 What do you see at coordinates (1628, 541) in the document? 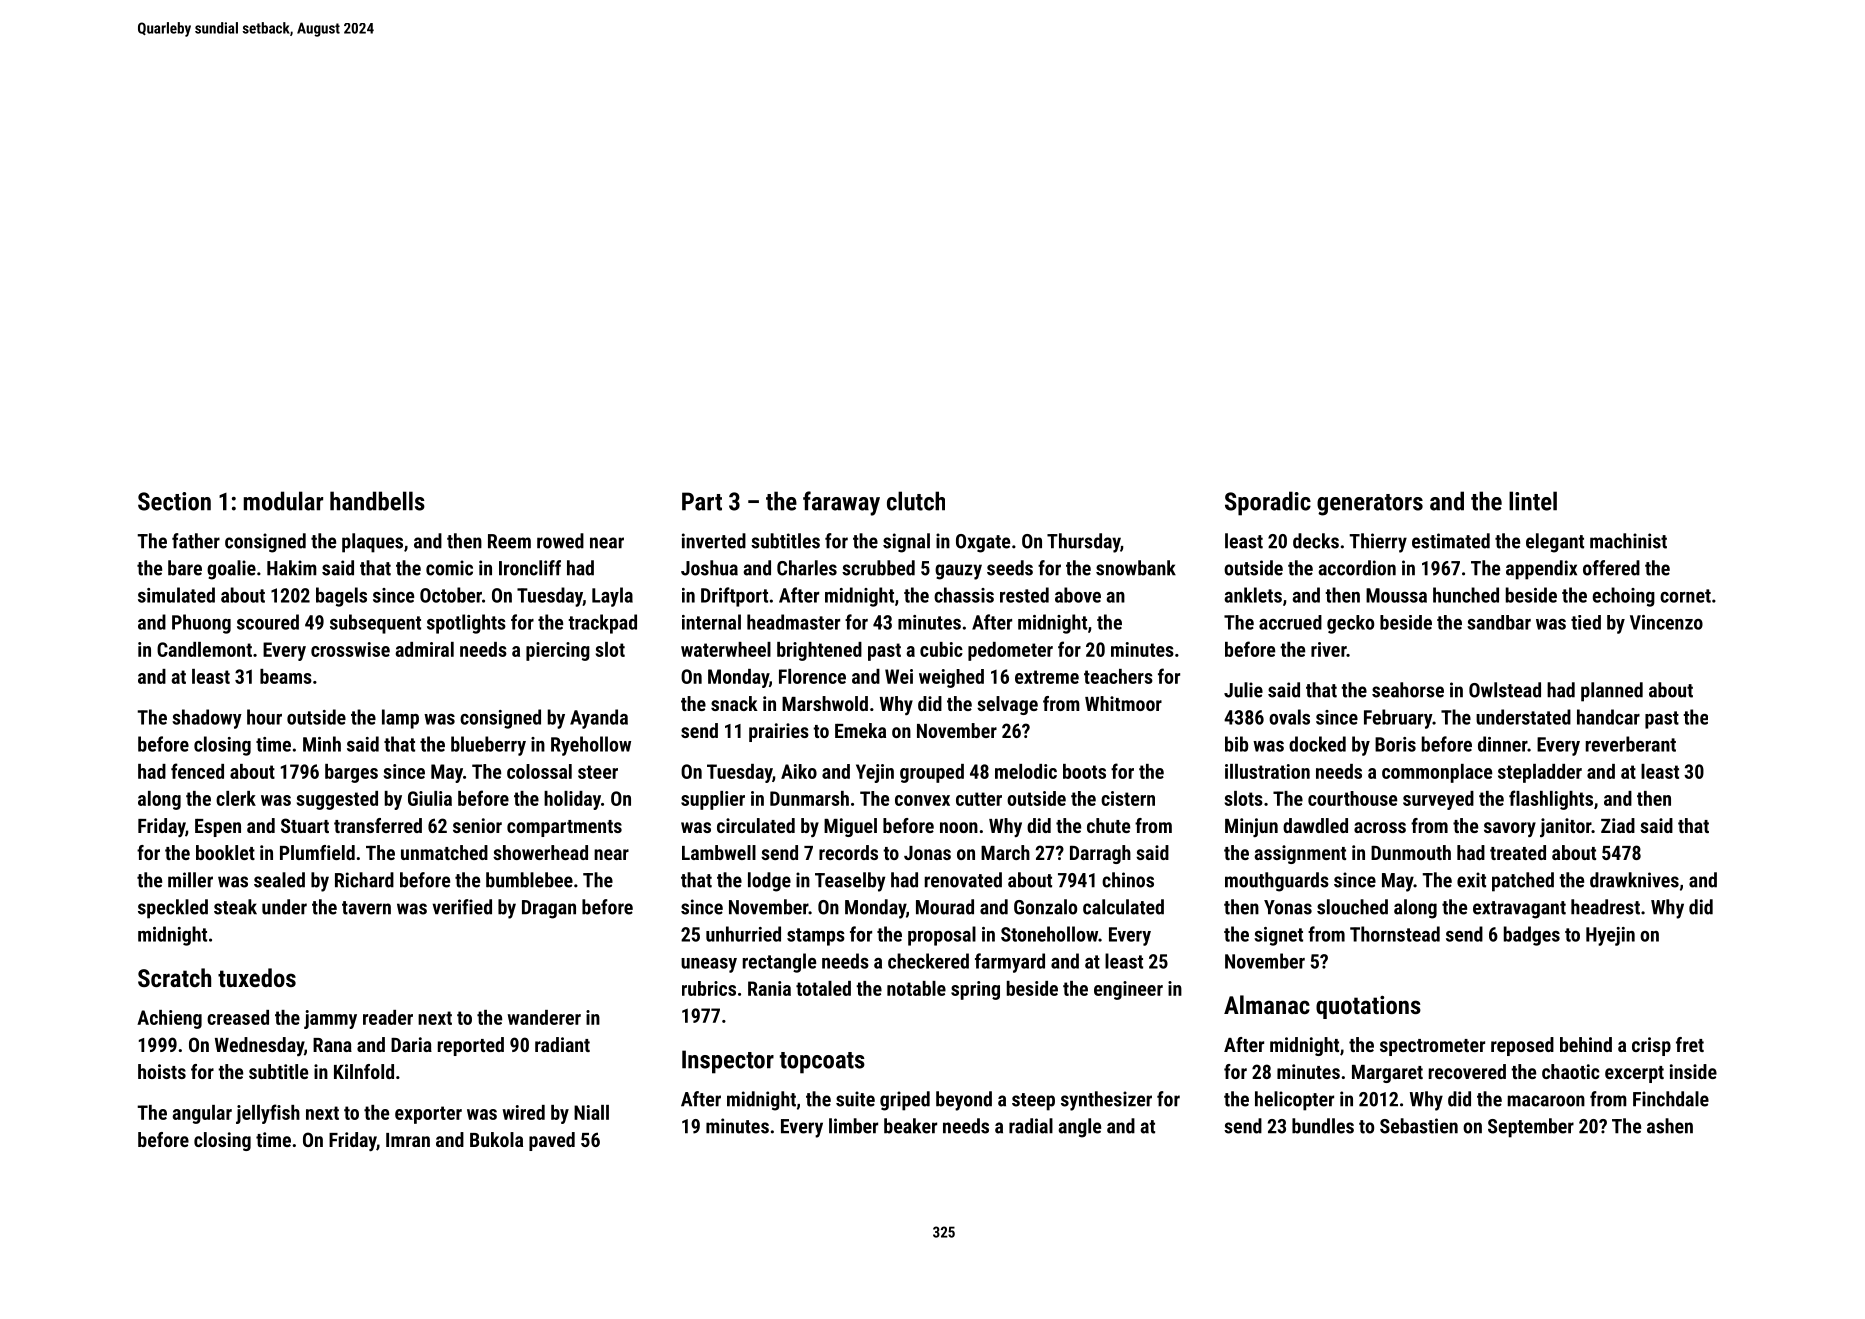
I see `machinist` at bounding box center [1628, 541].
